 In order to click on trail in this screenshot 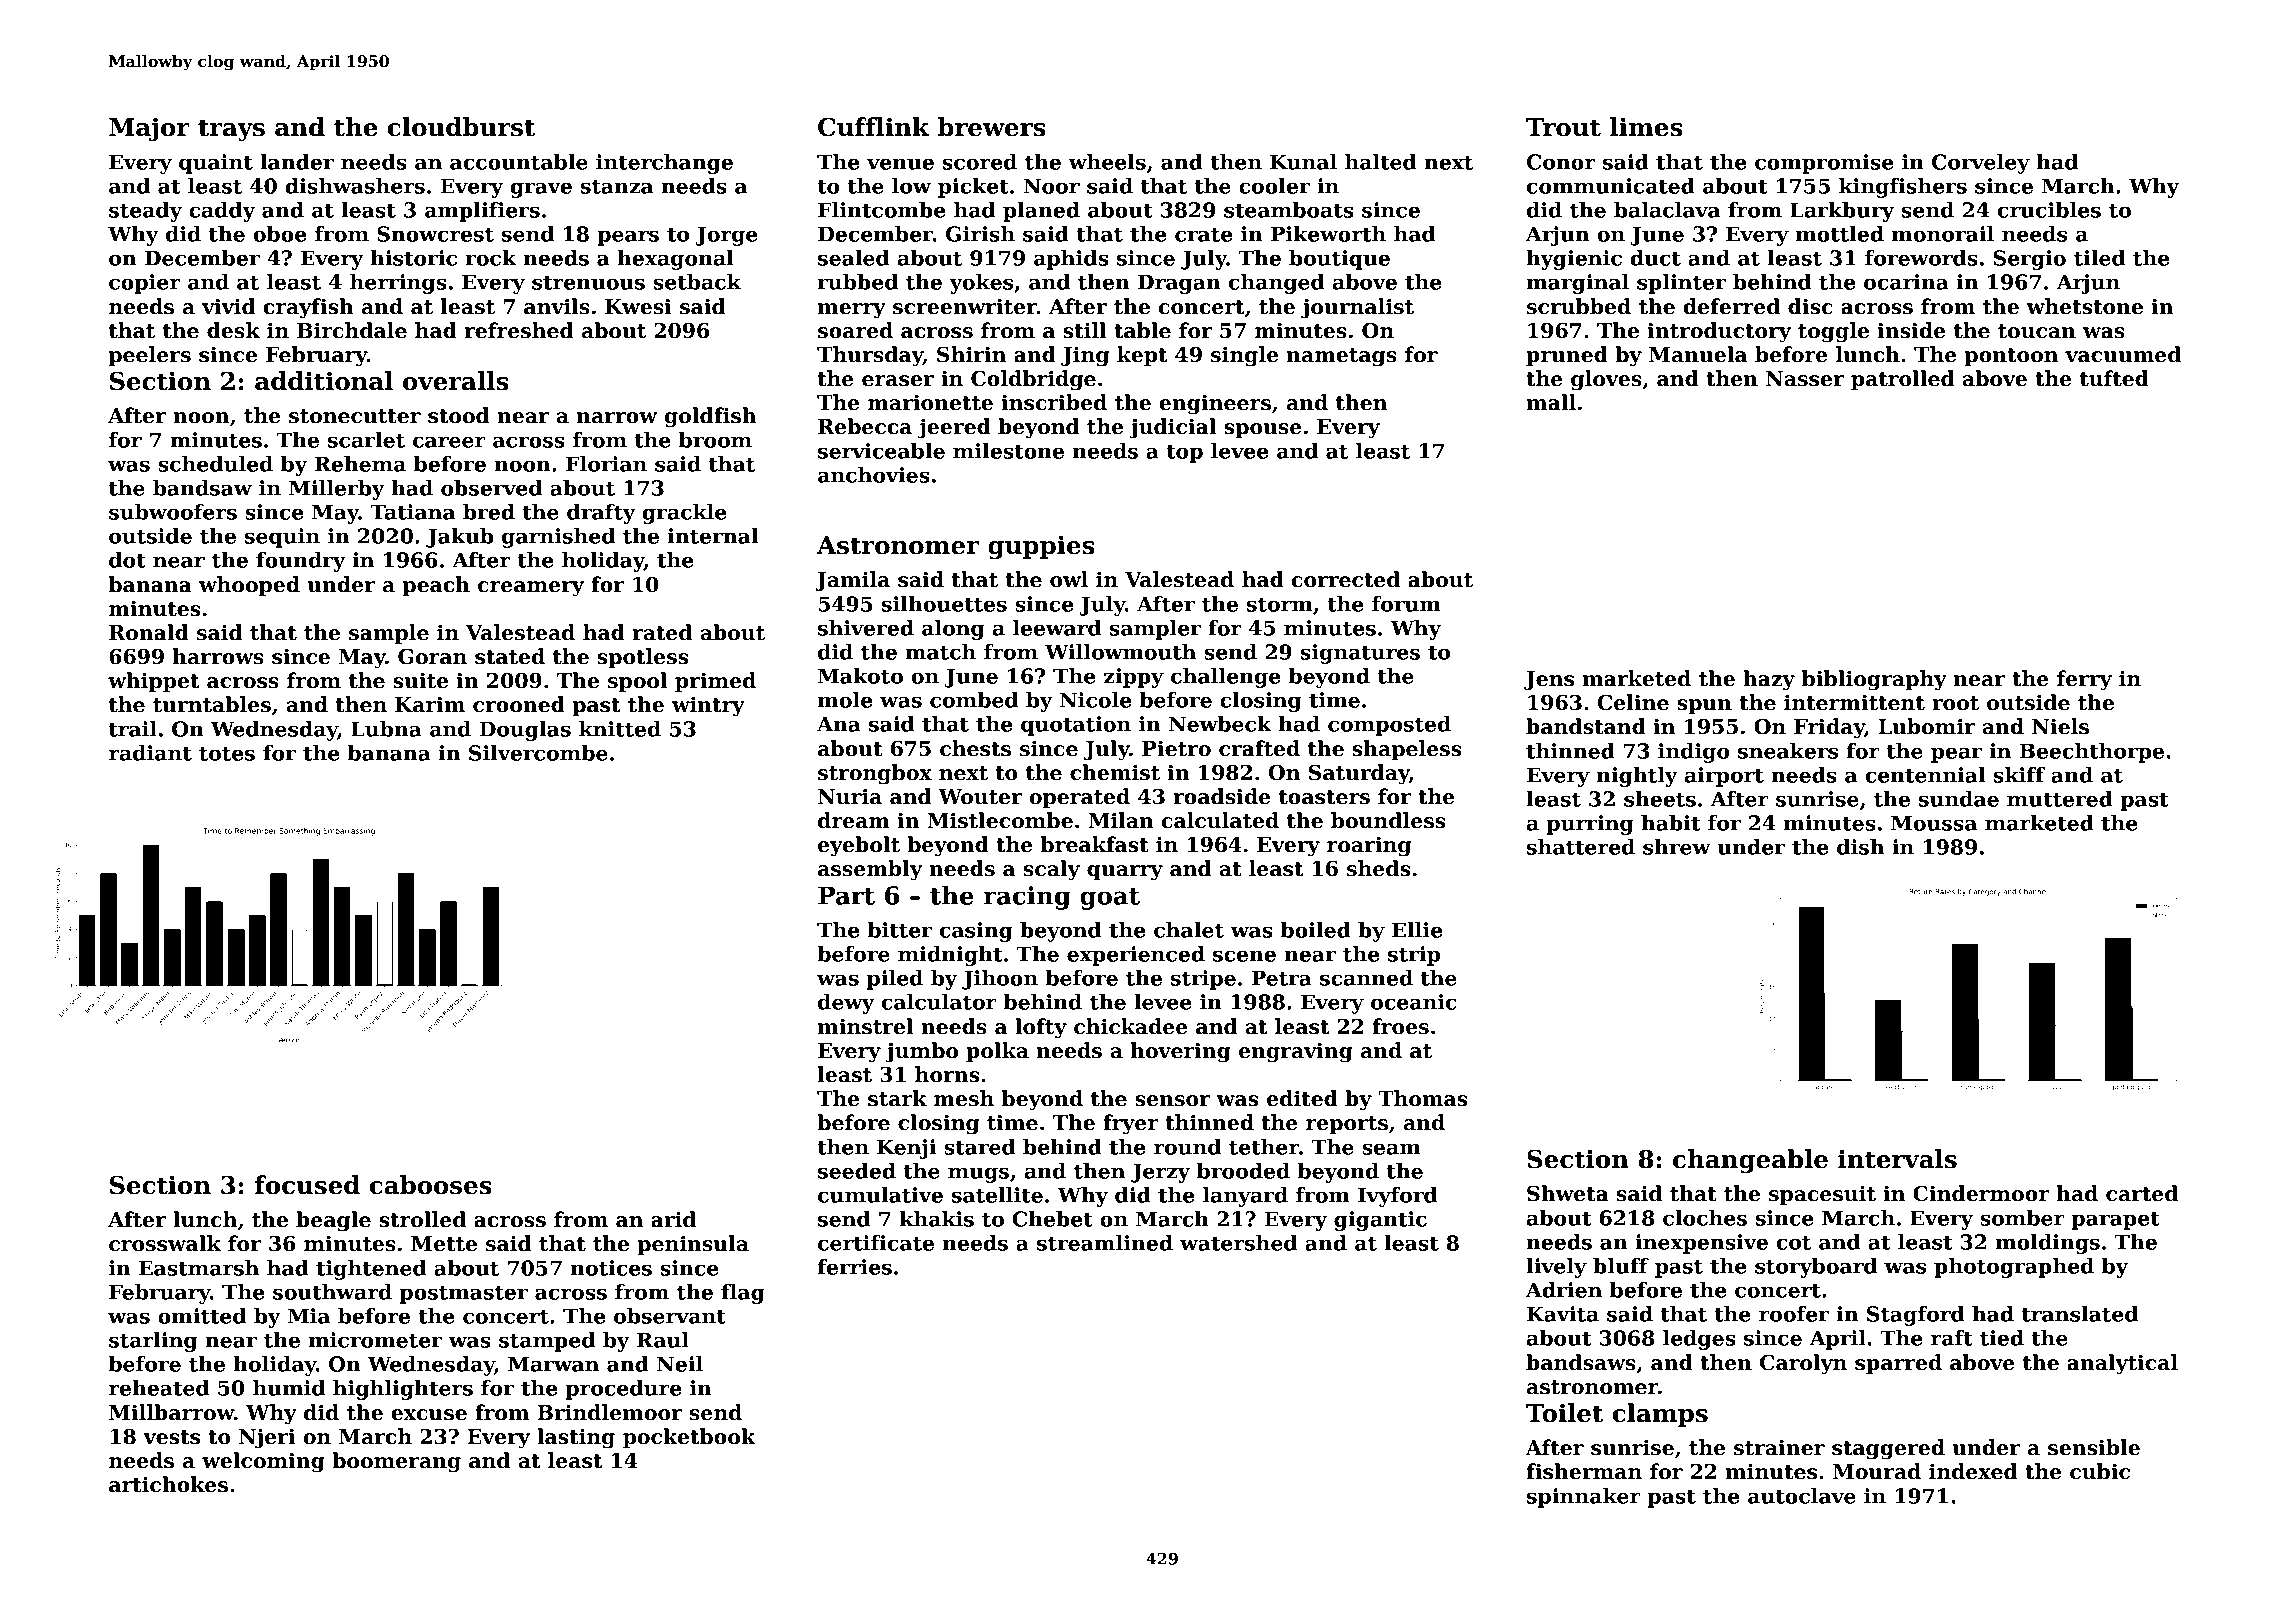, I will do `click(133, 729)`.
